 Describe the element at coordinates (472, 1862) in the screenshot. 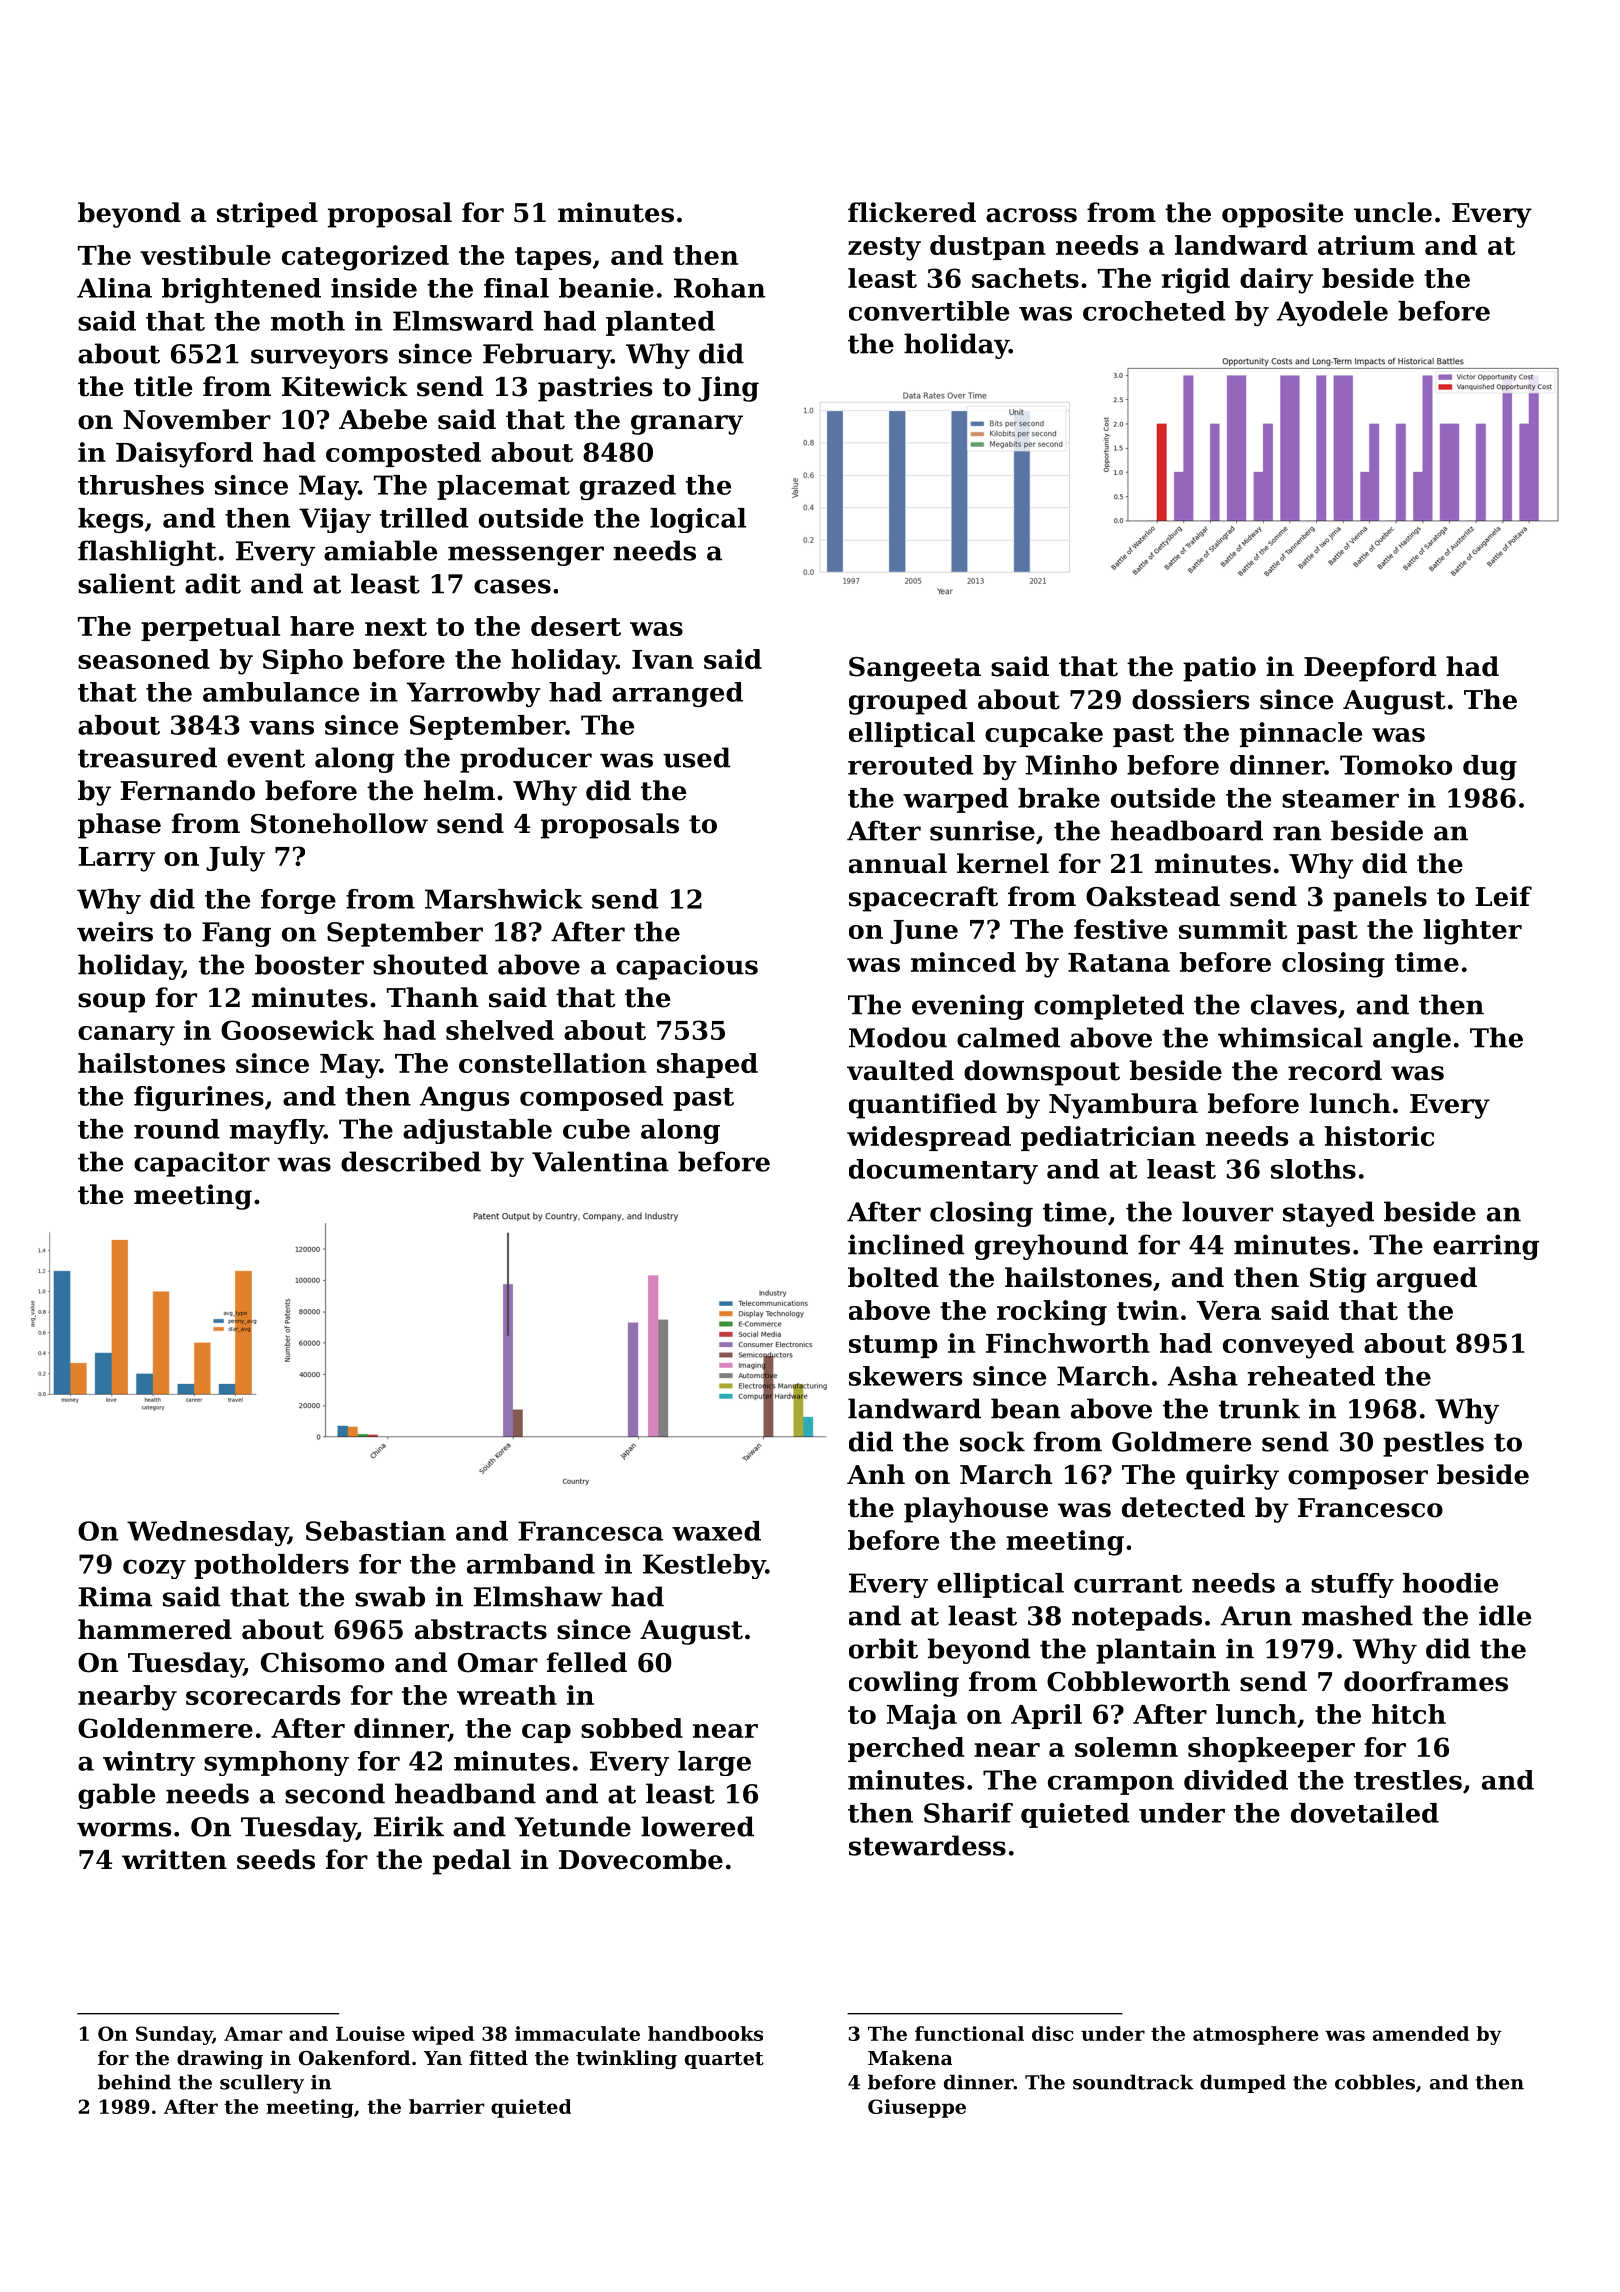

I see `pedal` at that location.
